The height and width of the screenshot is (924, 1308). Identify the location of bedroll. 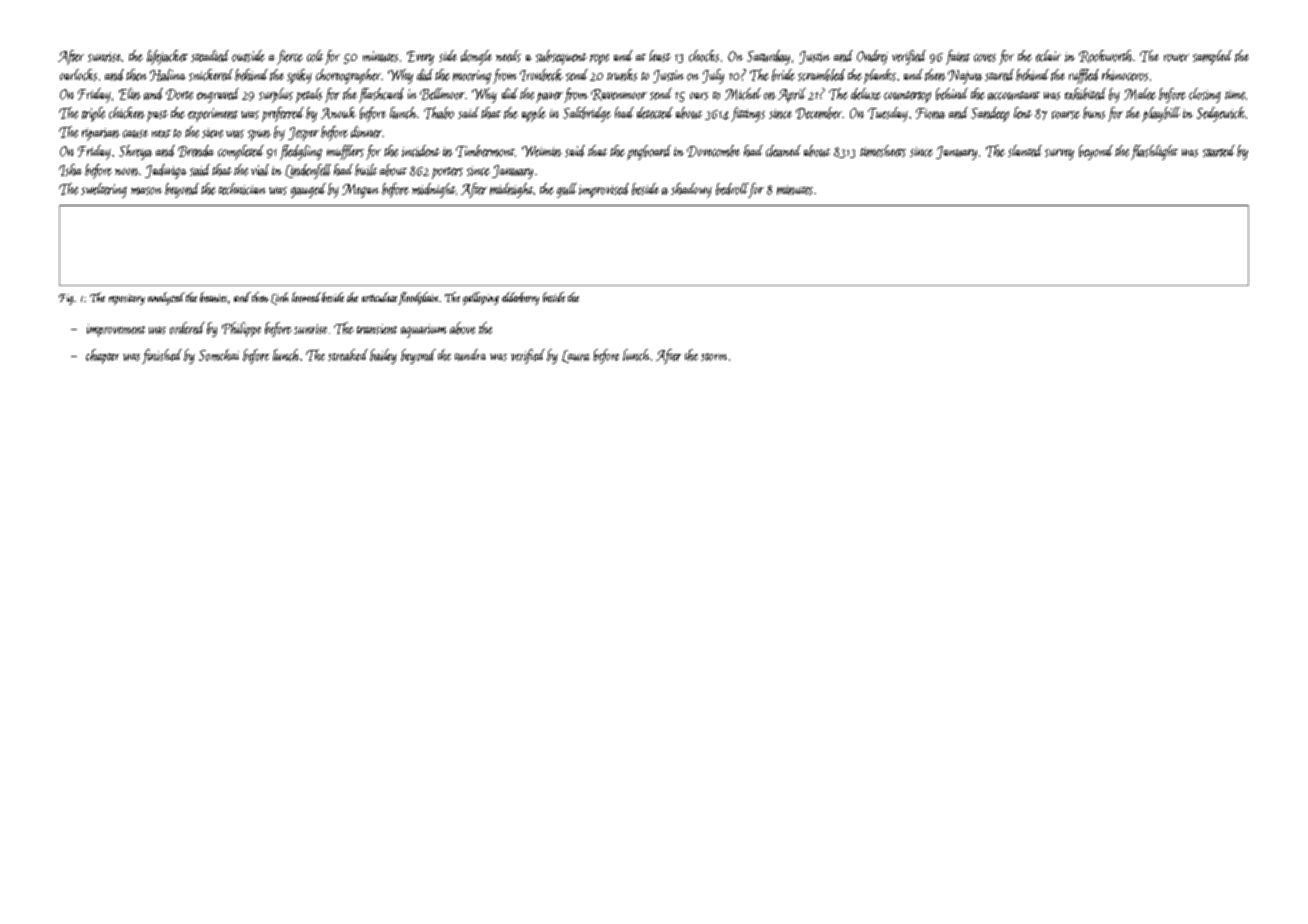
(732, 189).
